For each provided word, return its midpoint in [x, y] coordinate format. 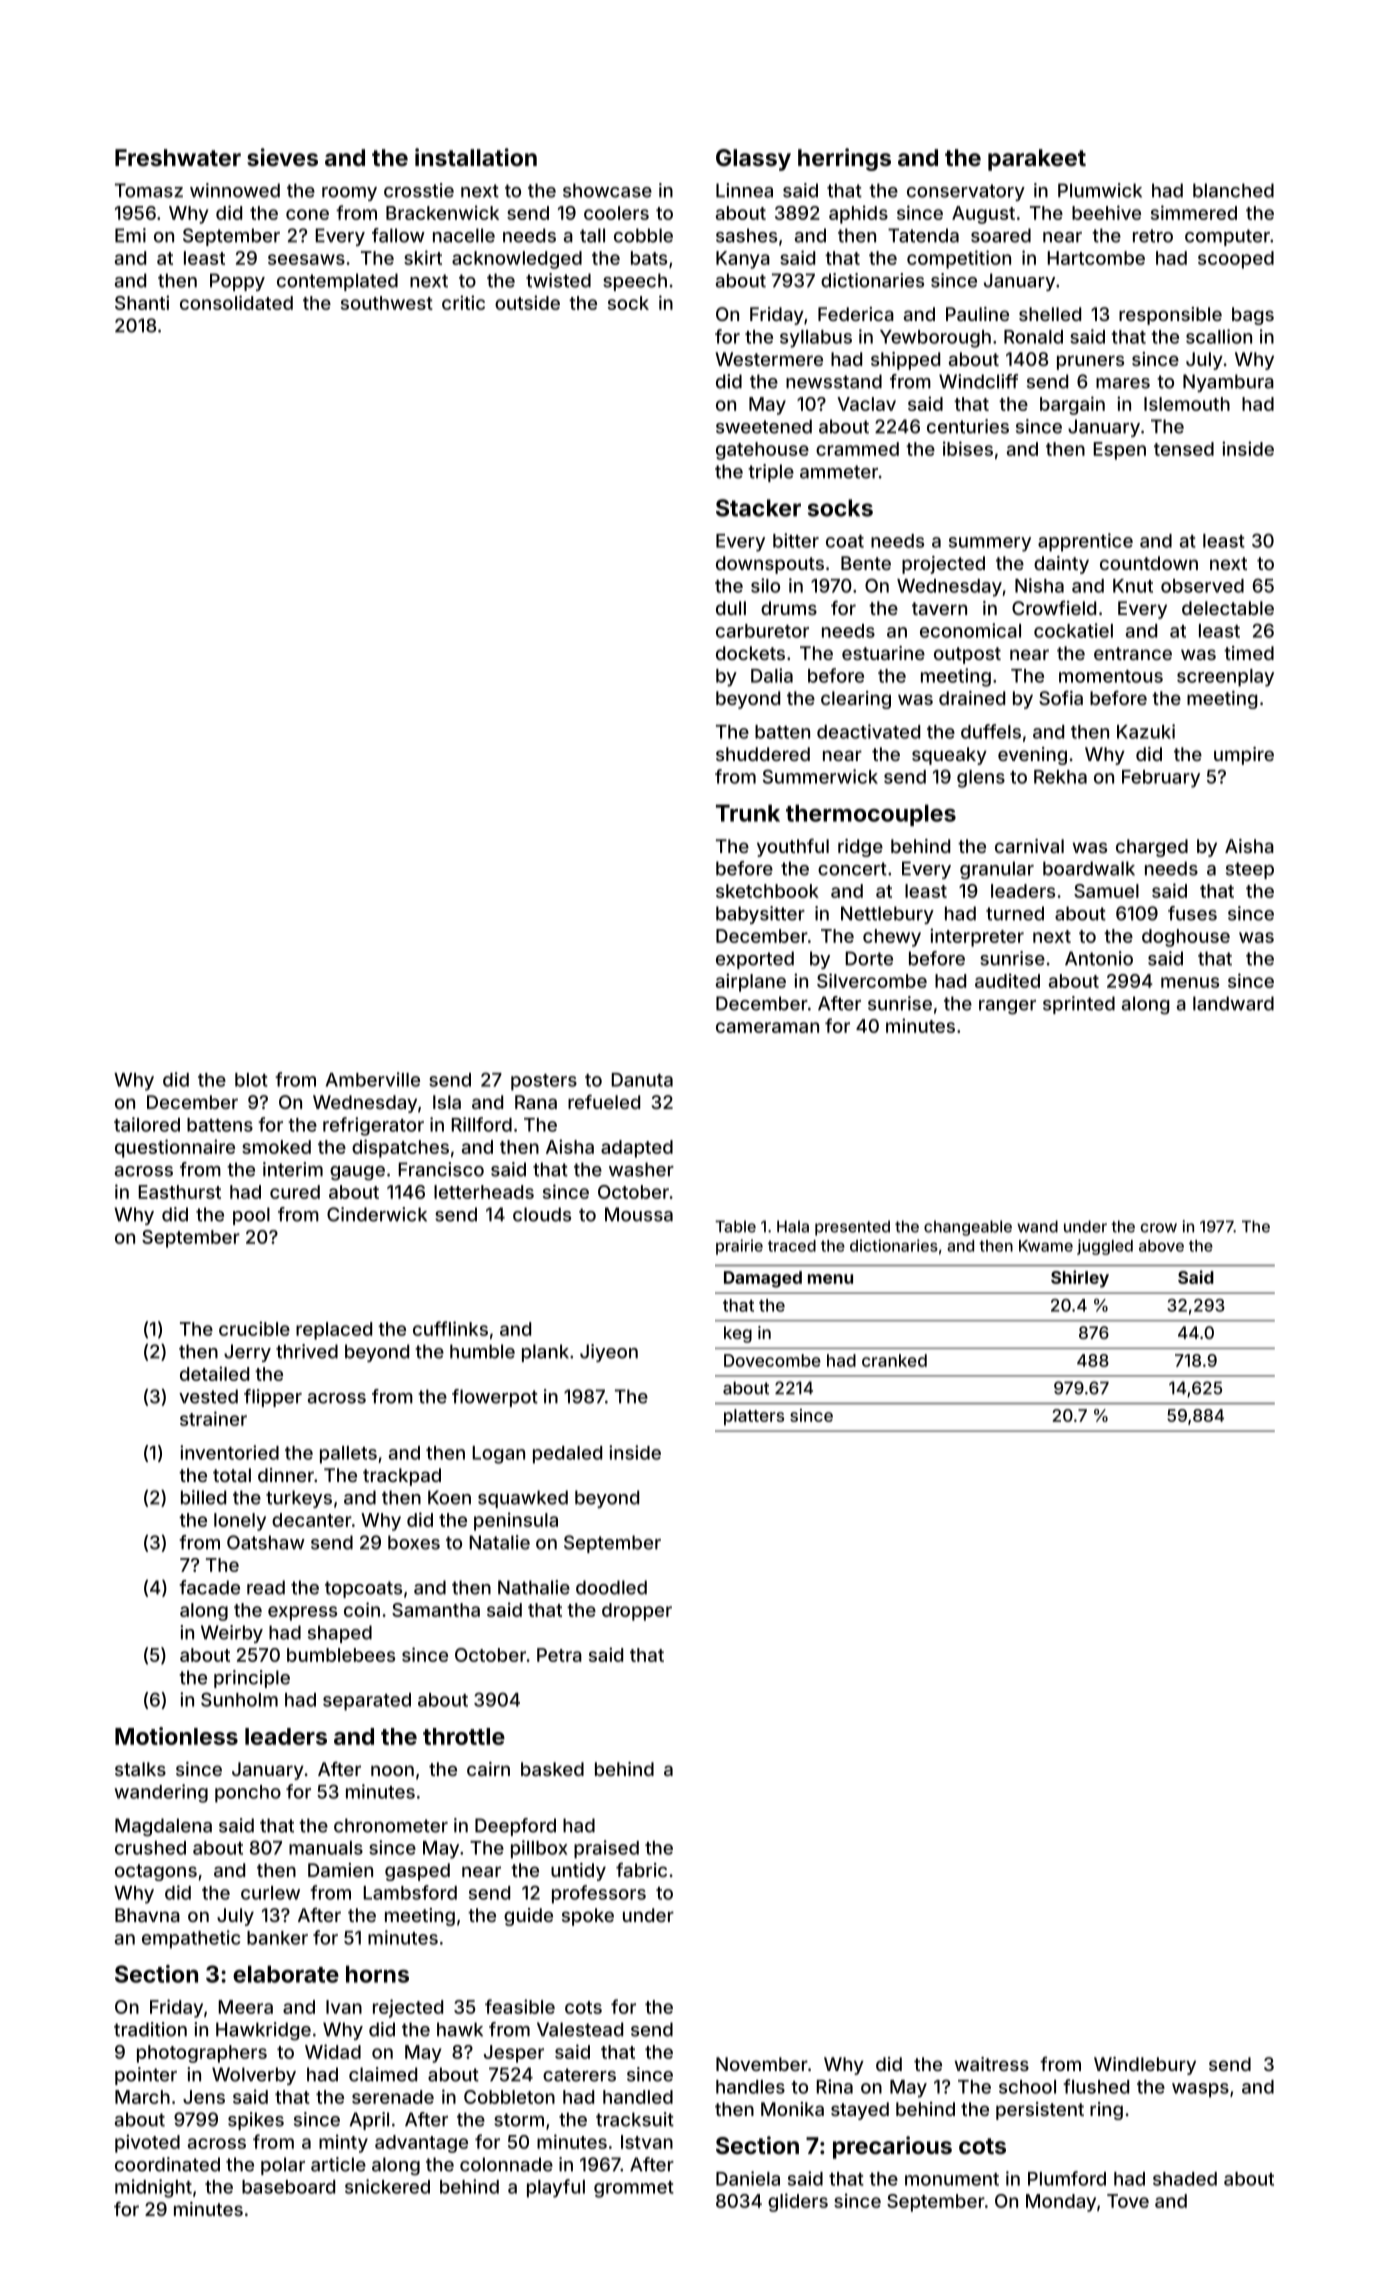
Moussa [639, 1214]
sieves [282, 157]
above [1161, 1246]
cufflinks [450, 1328]
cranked [894, 1360]
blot [251, 1080]
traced [792, 1246]
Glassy [753, 160]
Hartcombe [1096, 258]
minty [343, 2143]
